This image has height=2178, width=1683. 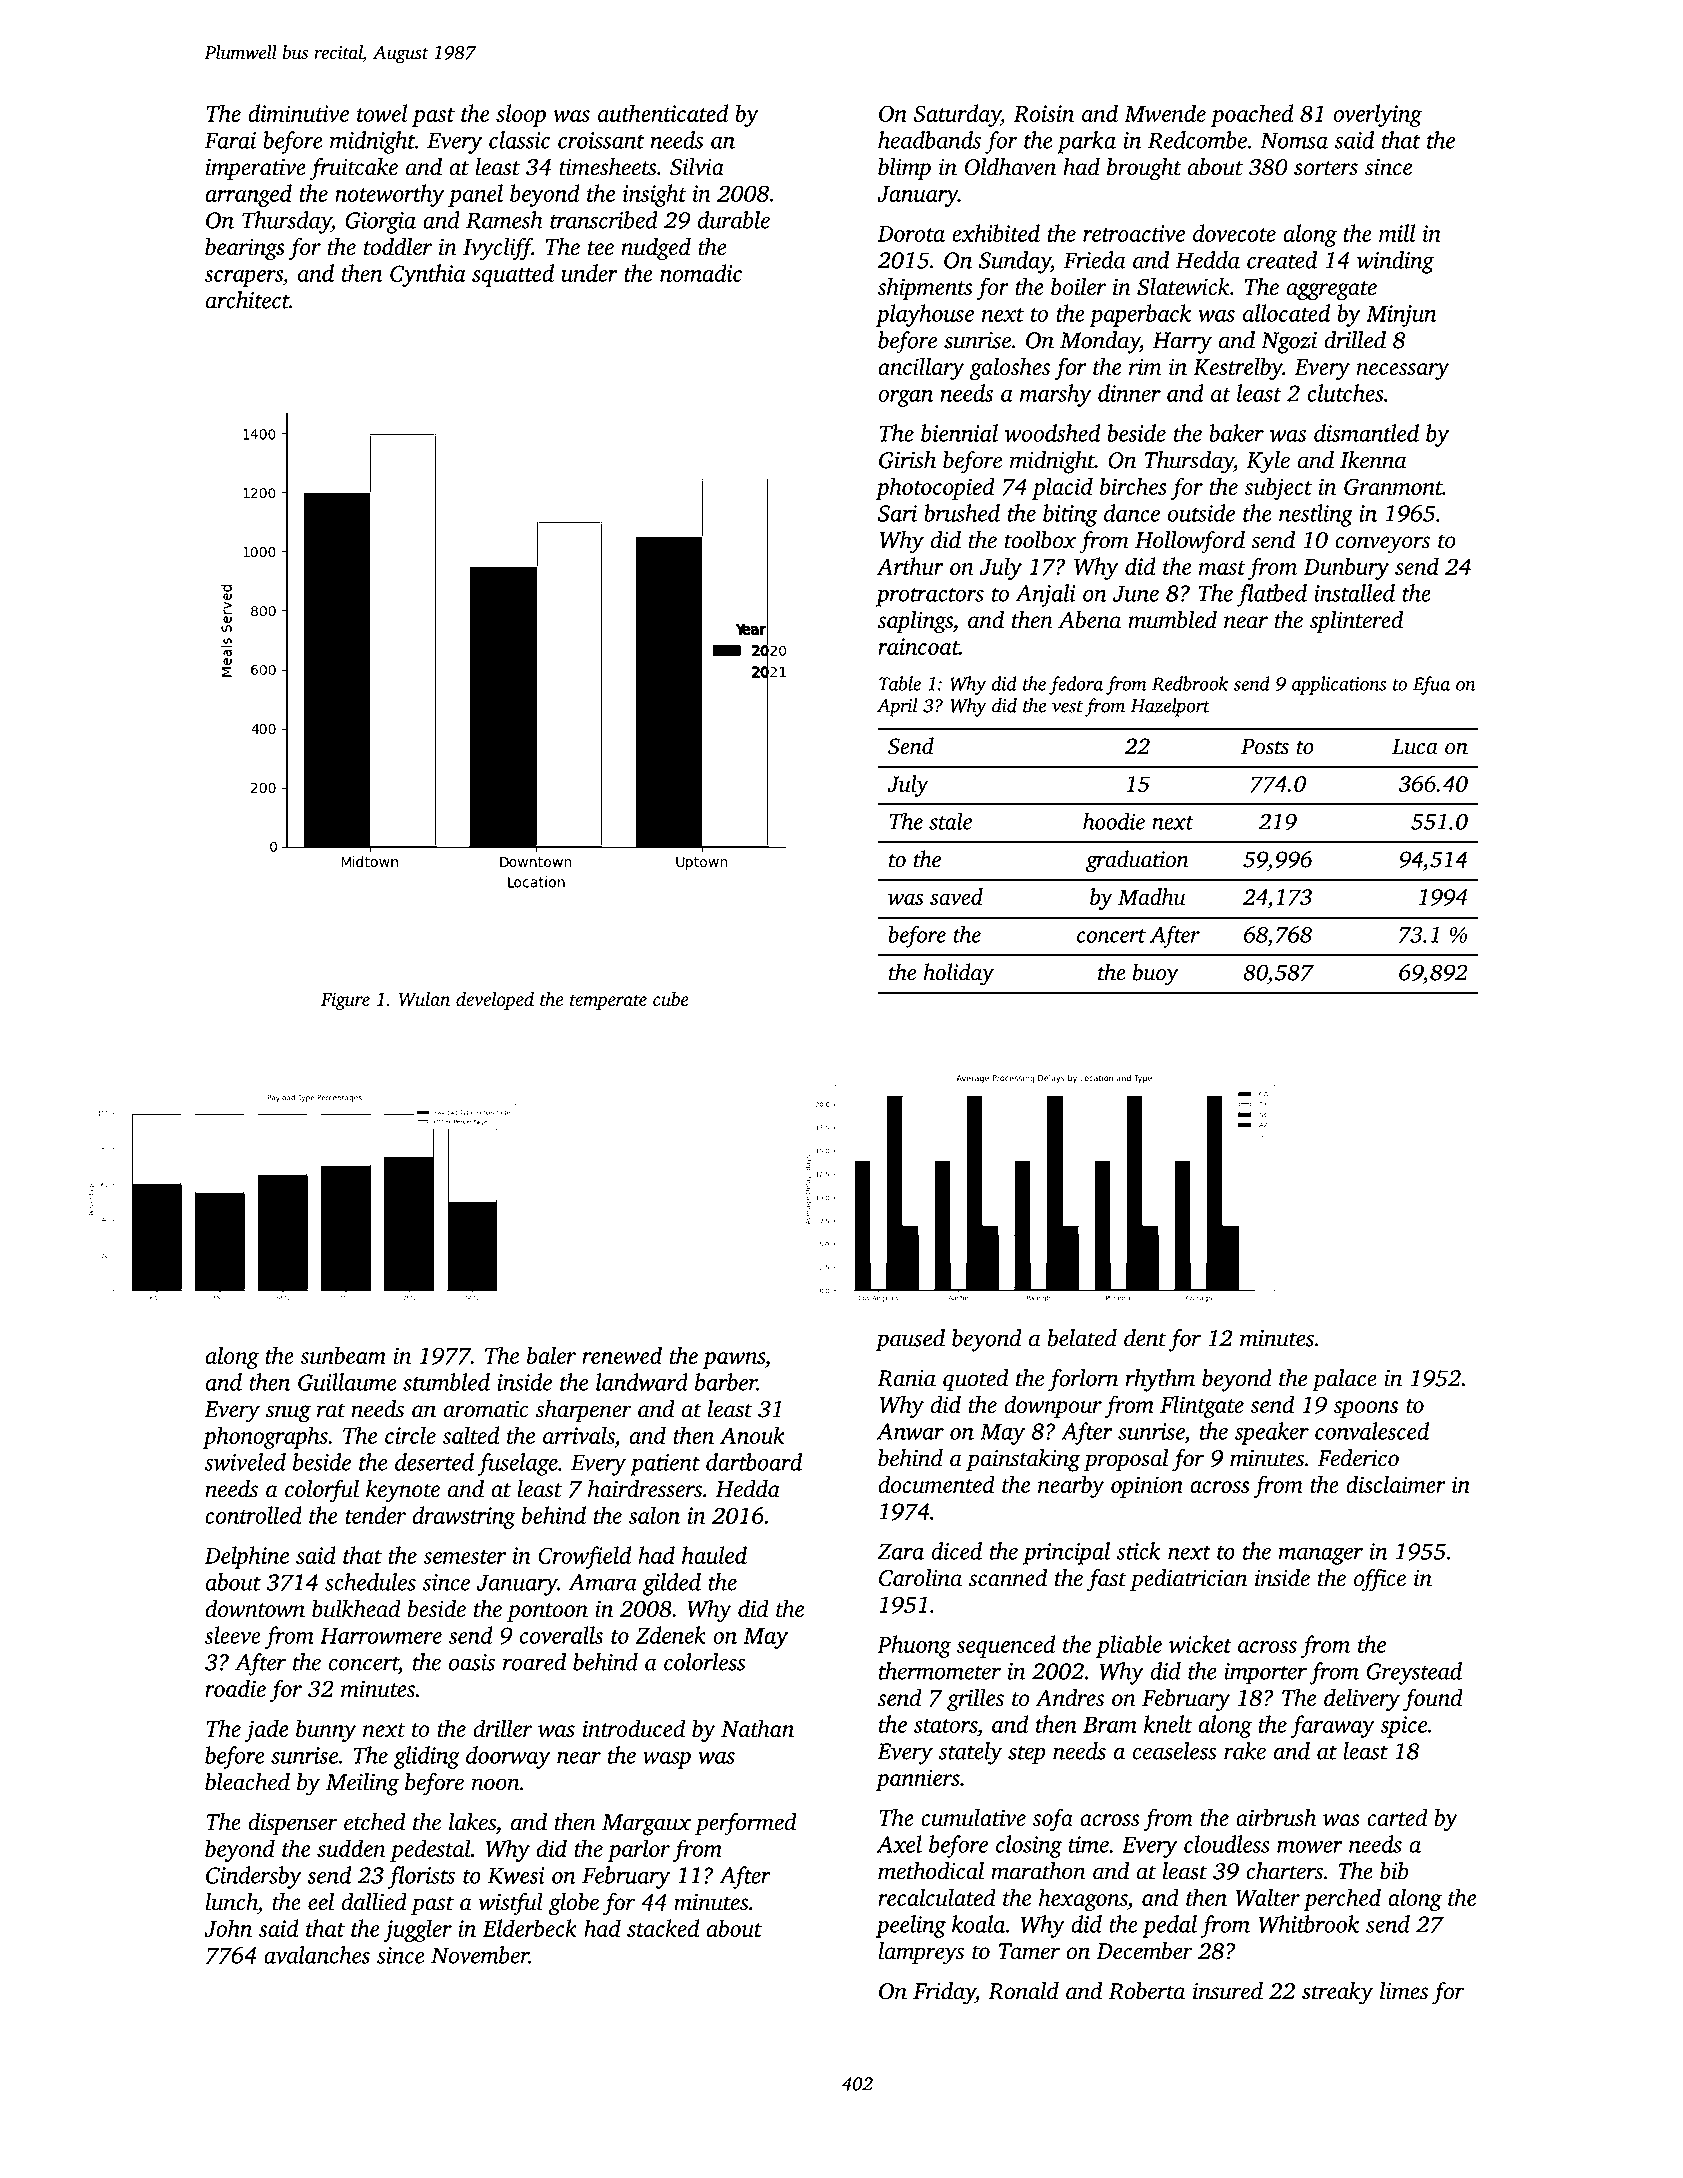 I want to click on Zara, so click(x=900, y=1551).
